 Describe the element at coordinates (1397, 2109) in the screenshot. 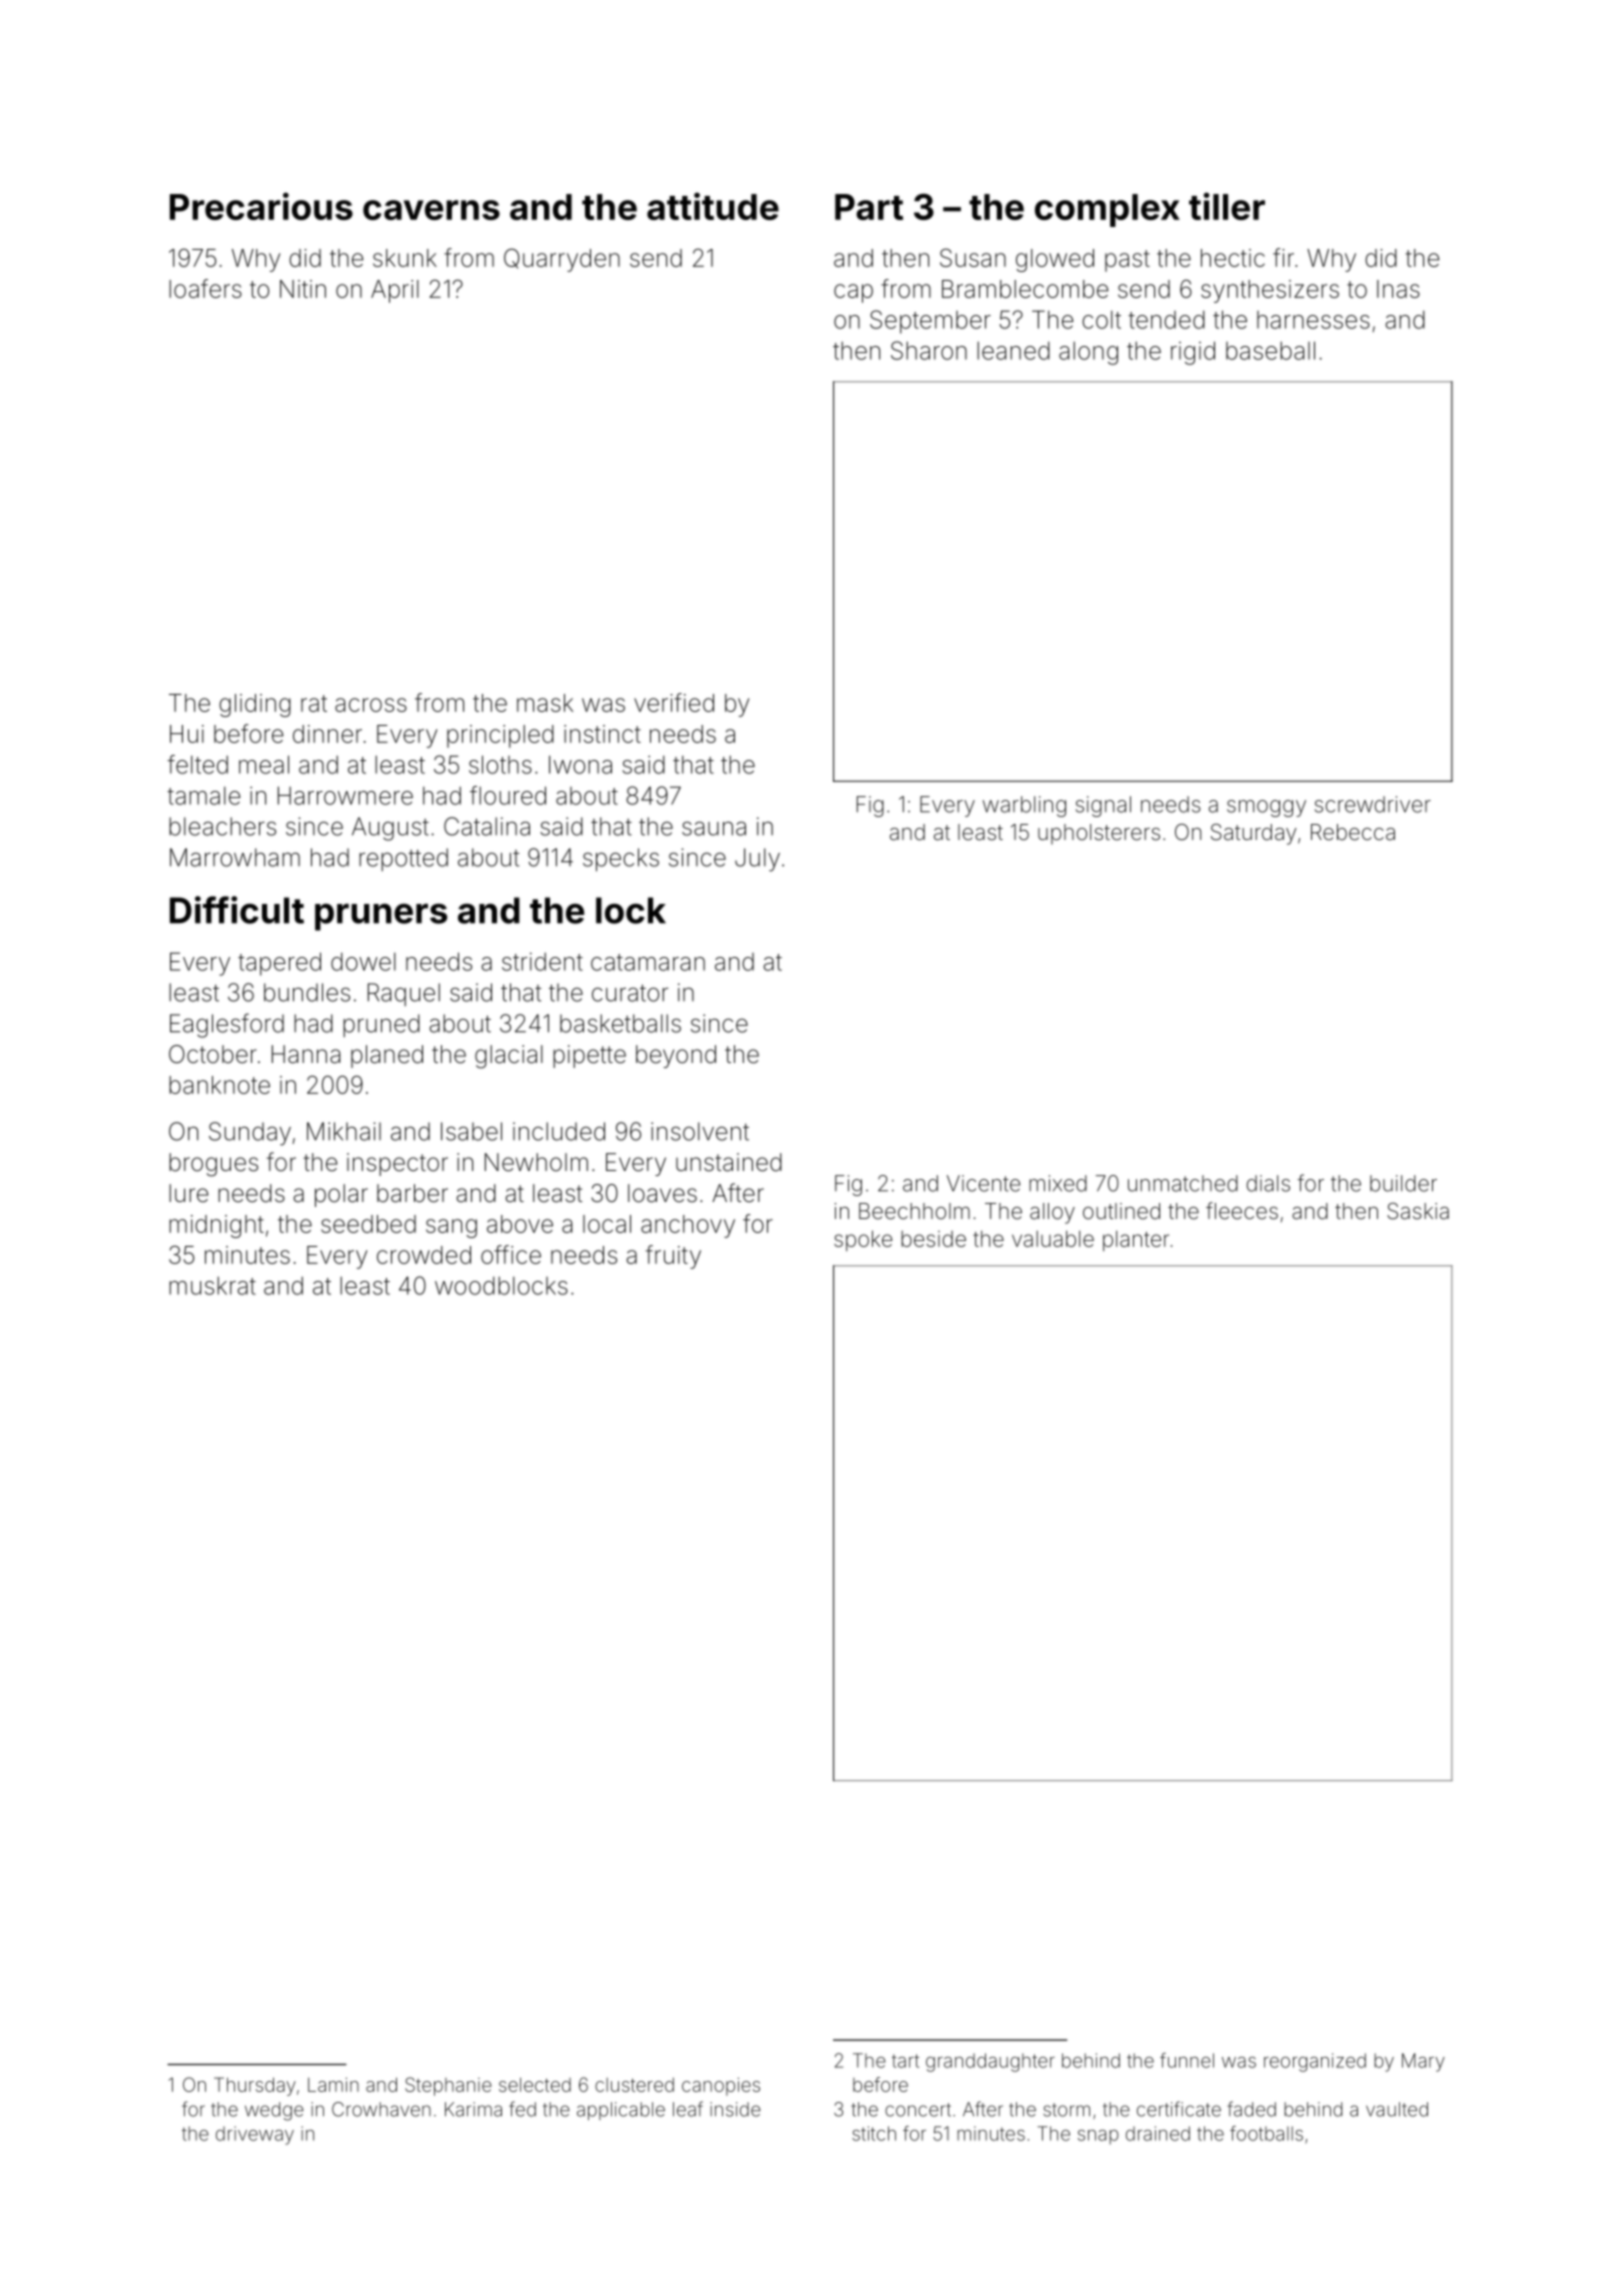

I see `vaulted` at that location.
